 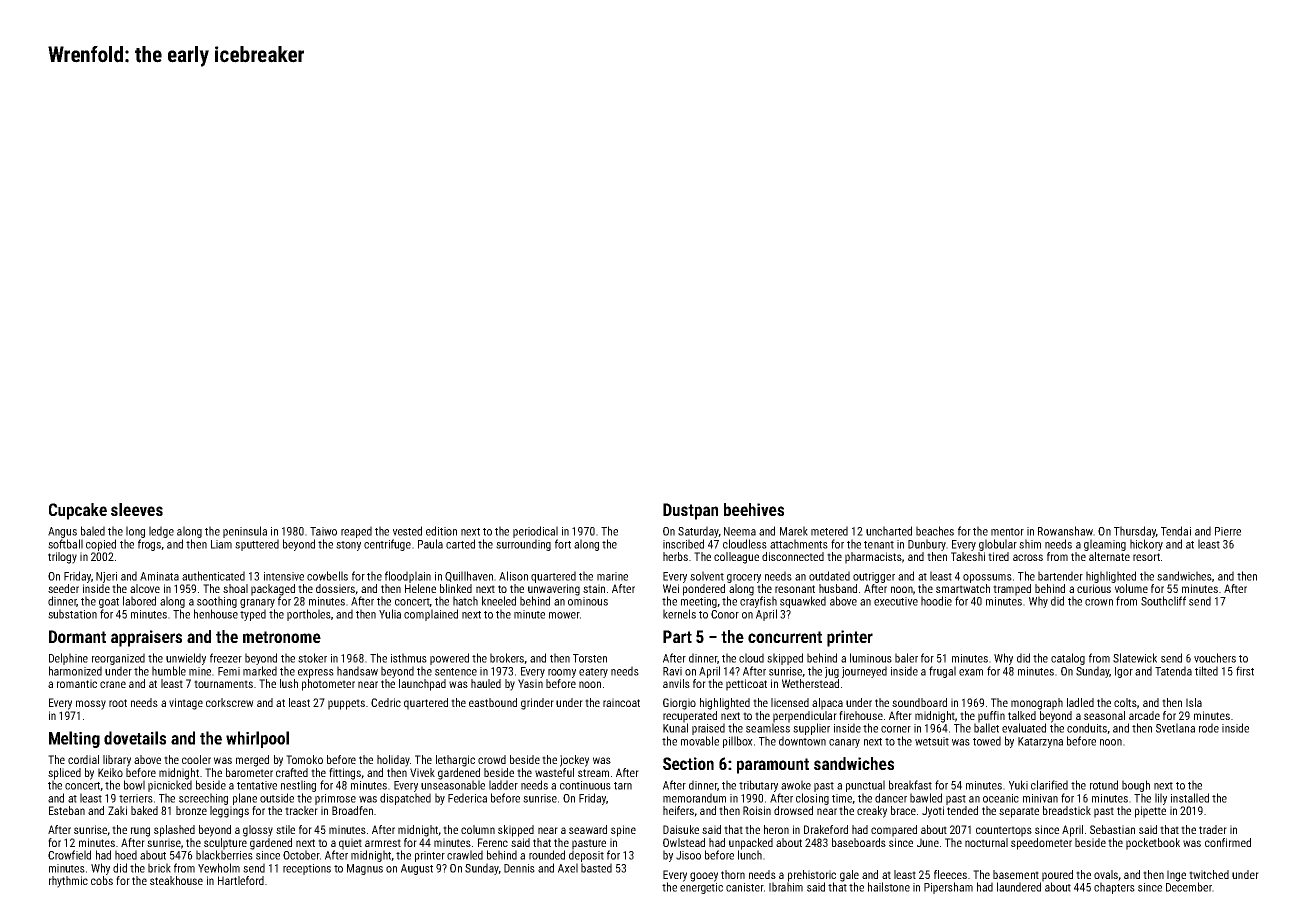 What do you see at coordinates (1176, 531) in the screenshot?
I see `Tendai` at bounding box center [1176, 531].
